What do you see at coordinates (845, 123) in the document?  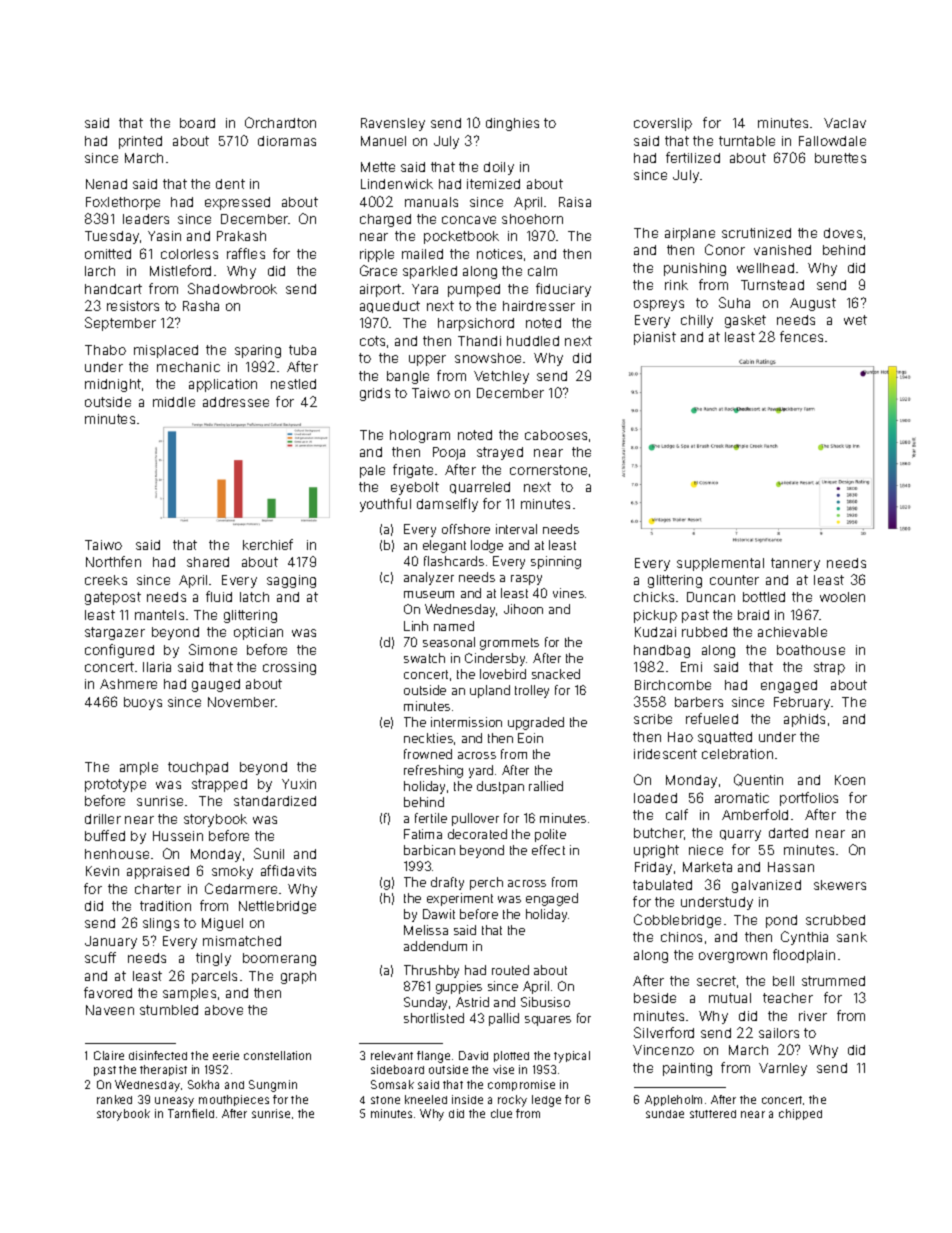 I see `Vaclav` at bounding box center [845, 123].
